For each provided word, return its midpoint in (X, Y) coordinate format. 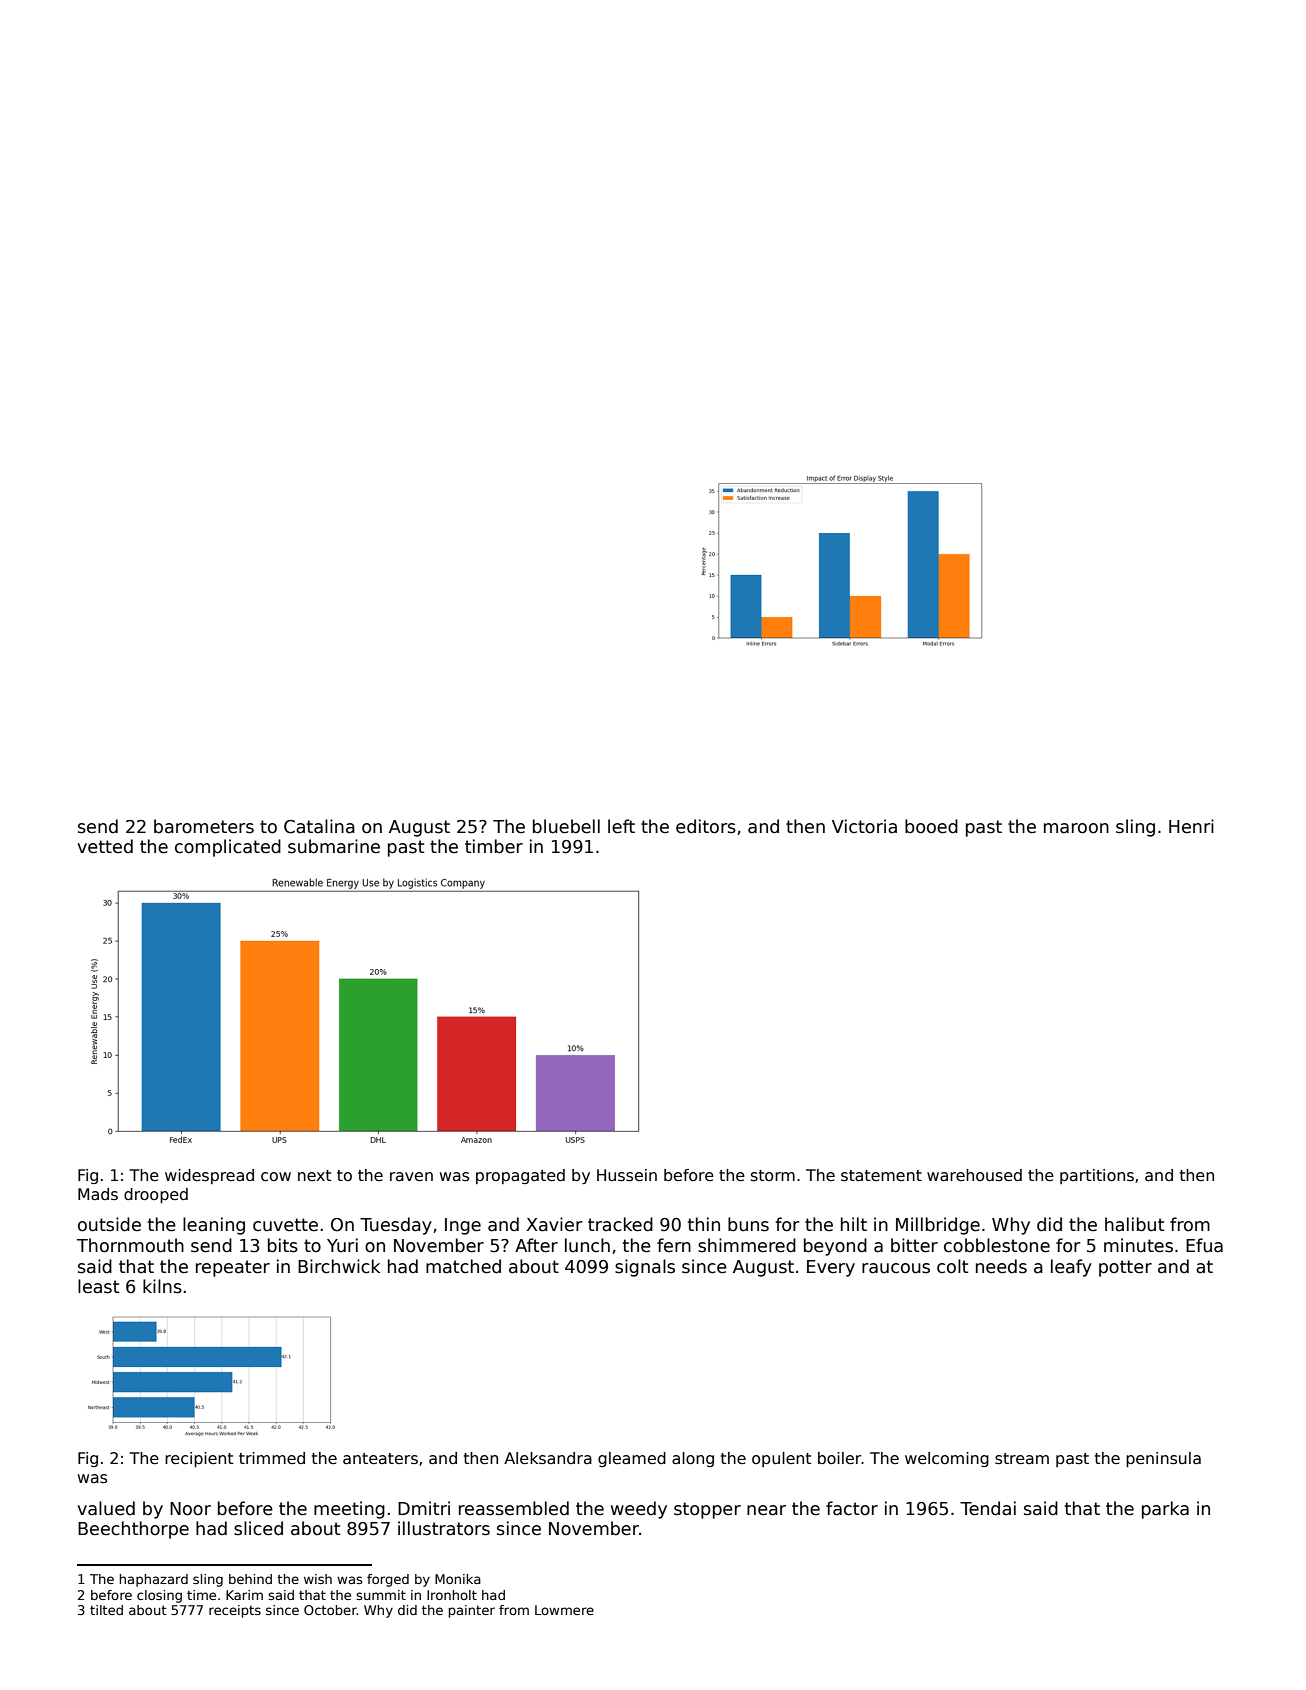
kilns (162, 1286)
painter (472, 1611)
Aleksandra (548, 1458)
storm (773, 1175)
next (315, 1175)
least (99, 1286)
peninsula (1163, 1459)
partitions (1097, 1176)
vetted (105, 846)
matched (463, 1266)
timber (494, 846)
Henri (1191, 826)
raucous (896, 1268)
